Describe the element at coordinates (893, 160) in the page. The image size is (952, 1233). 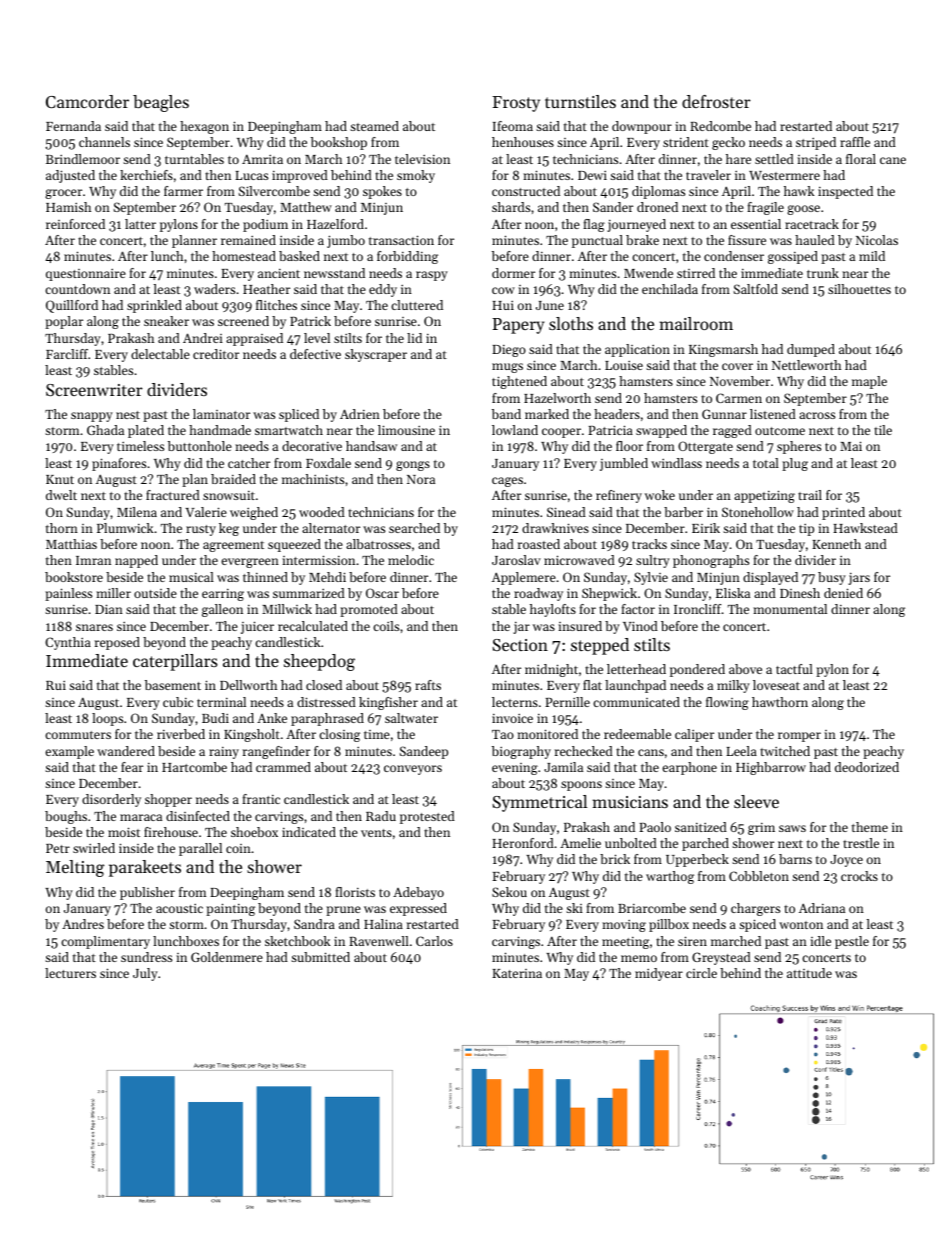
I see `cane` at that location.
